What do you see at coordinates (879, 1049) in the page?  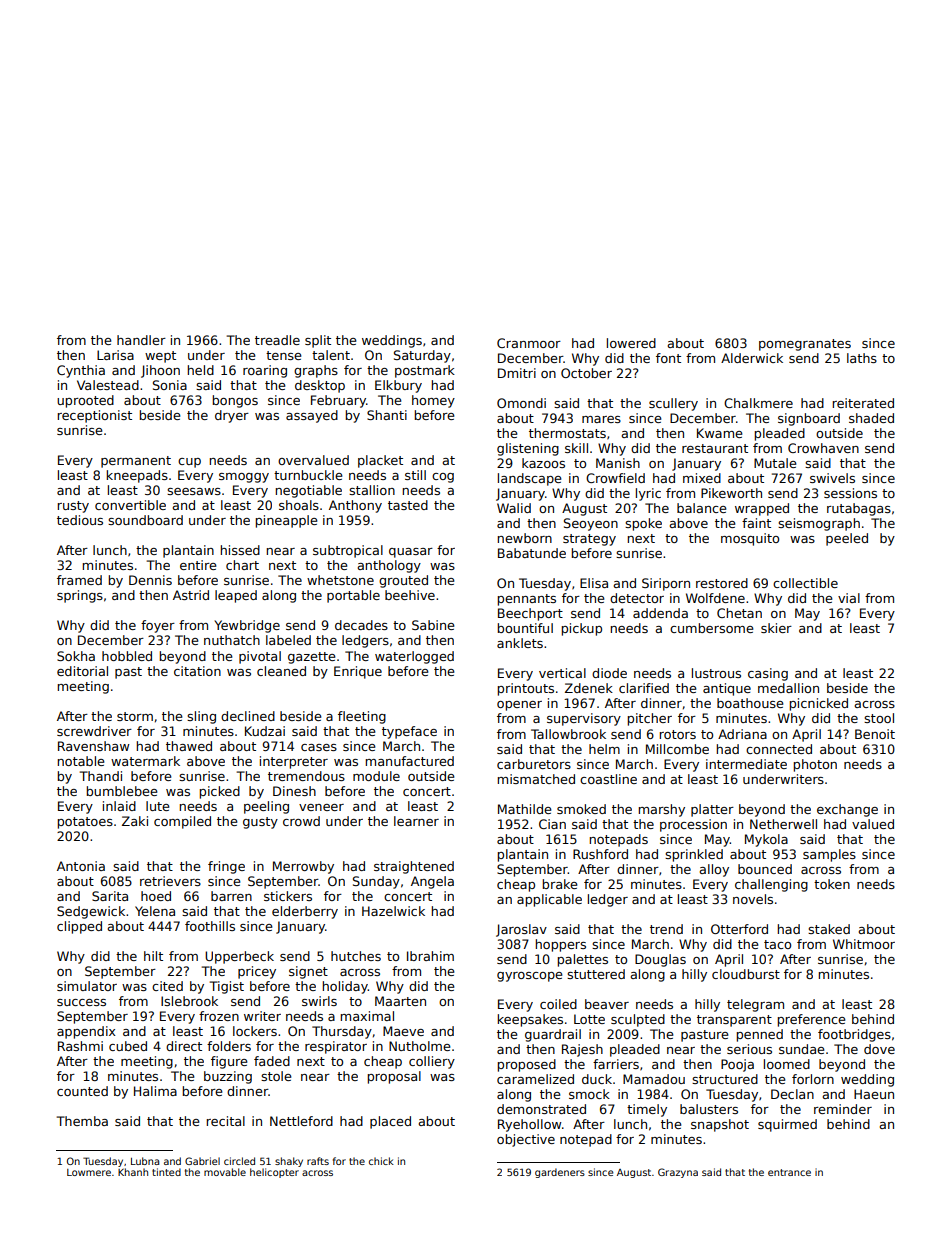 I see `dove` at bounding box center [879, 1049].
